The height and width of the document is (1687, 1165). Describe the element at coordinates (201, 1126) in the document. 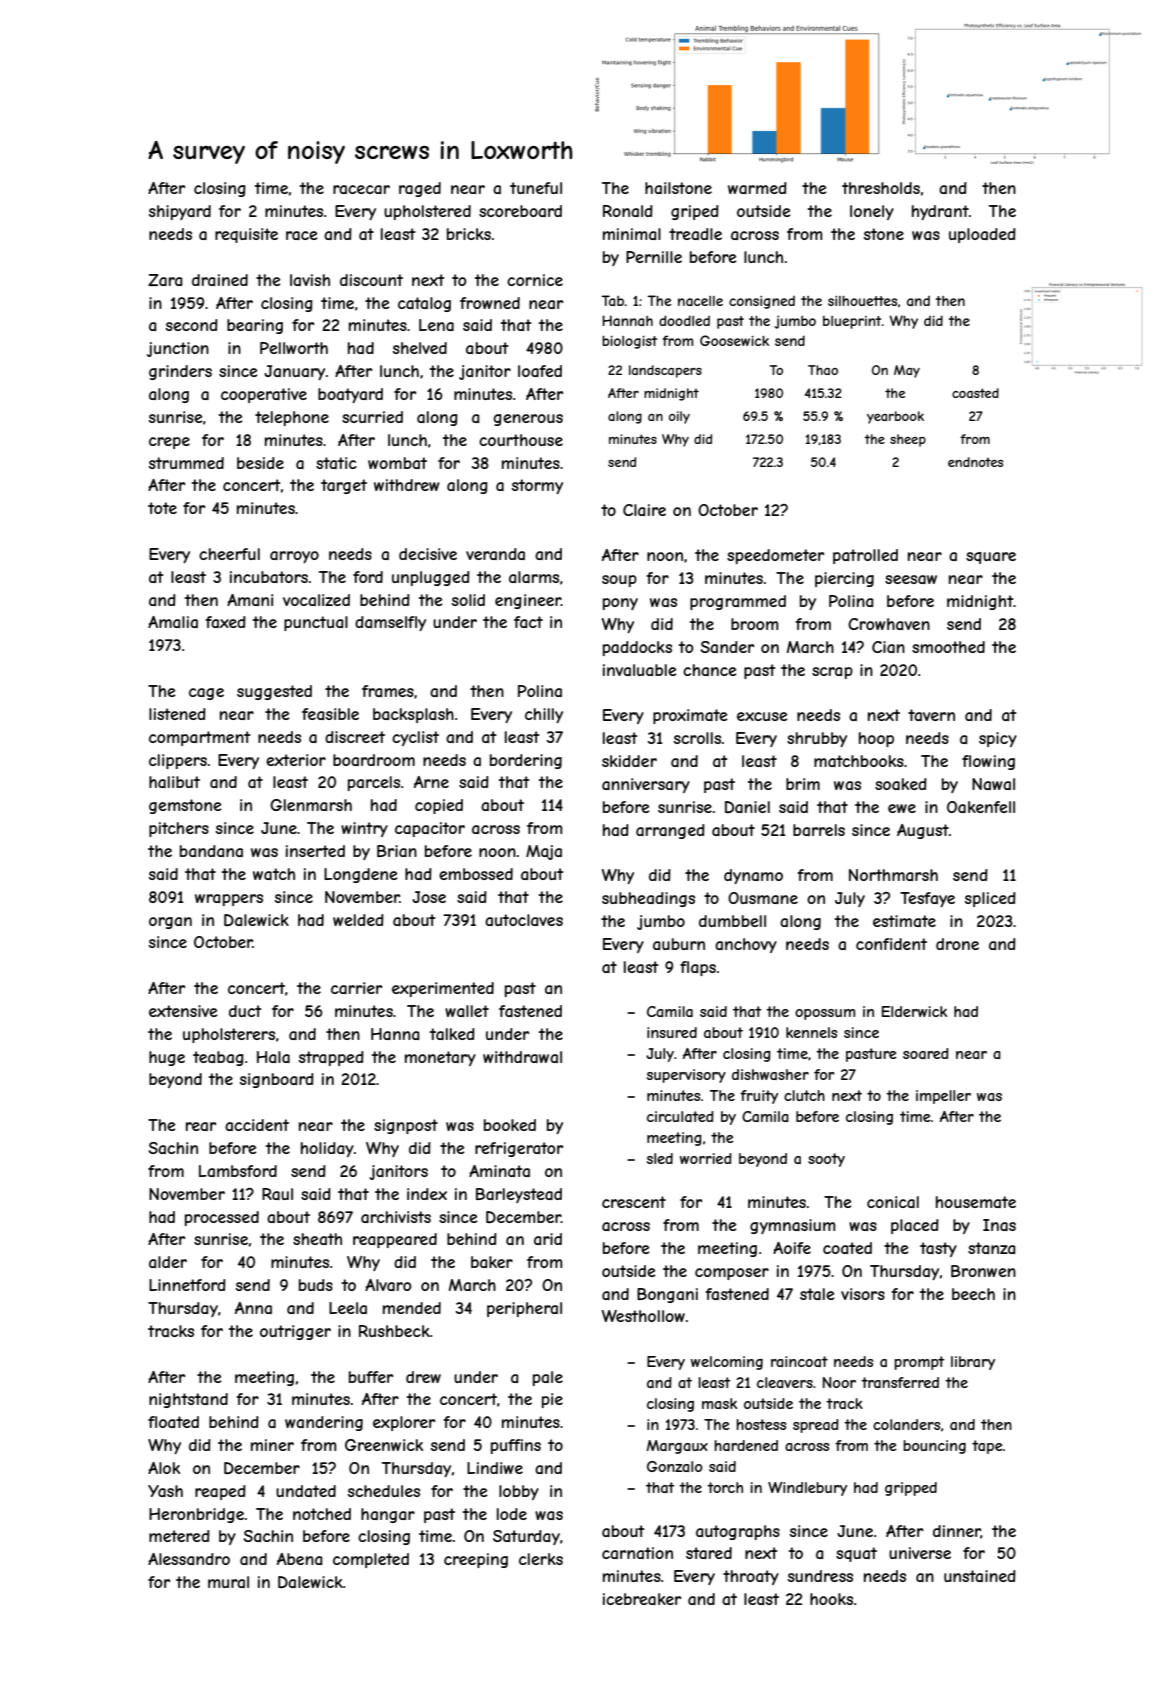

I see `rear` at that location.
